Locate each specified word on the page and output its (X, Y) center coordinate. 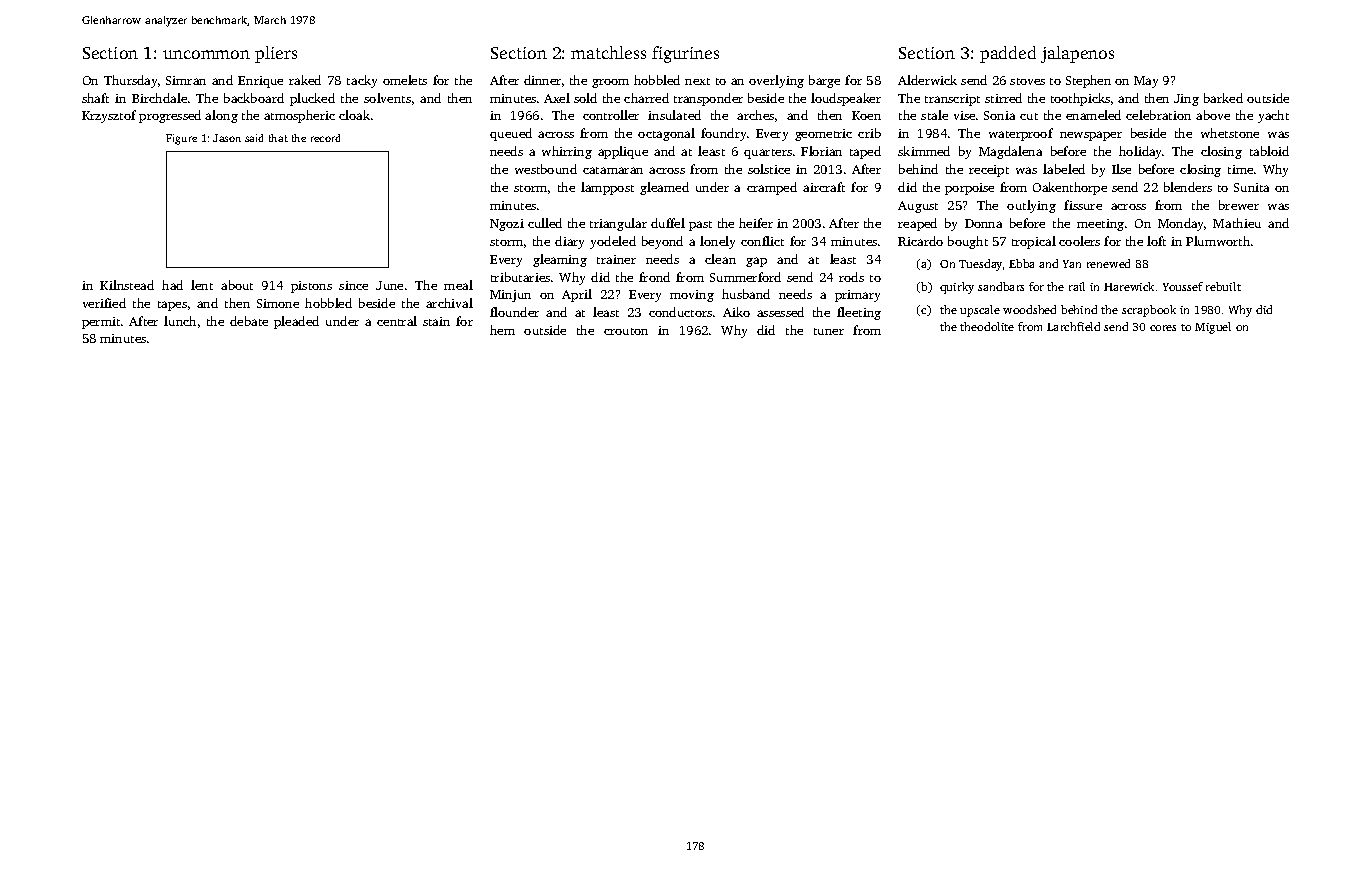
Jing (1186, 100)
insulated (674, 115)
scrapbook (1149, 311)
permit (101, 323)
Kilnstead (127, 285)
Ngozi (507, 225)
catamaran (613, 170)
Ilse (1121, 169)
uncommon (206, 54)
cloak (354, 115)
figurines (685, 54)
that (278, 138)
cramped (772, 188)
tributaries (520, 277)
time (1240, 169)
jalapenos (1077, 54)
